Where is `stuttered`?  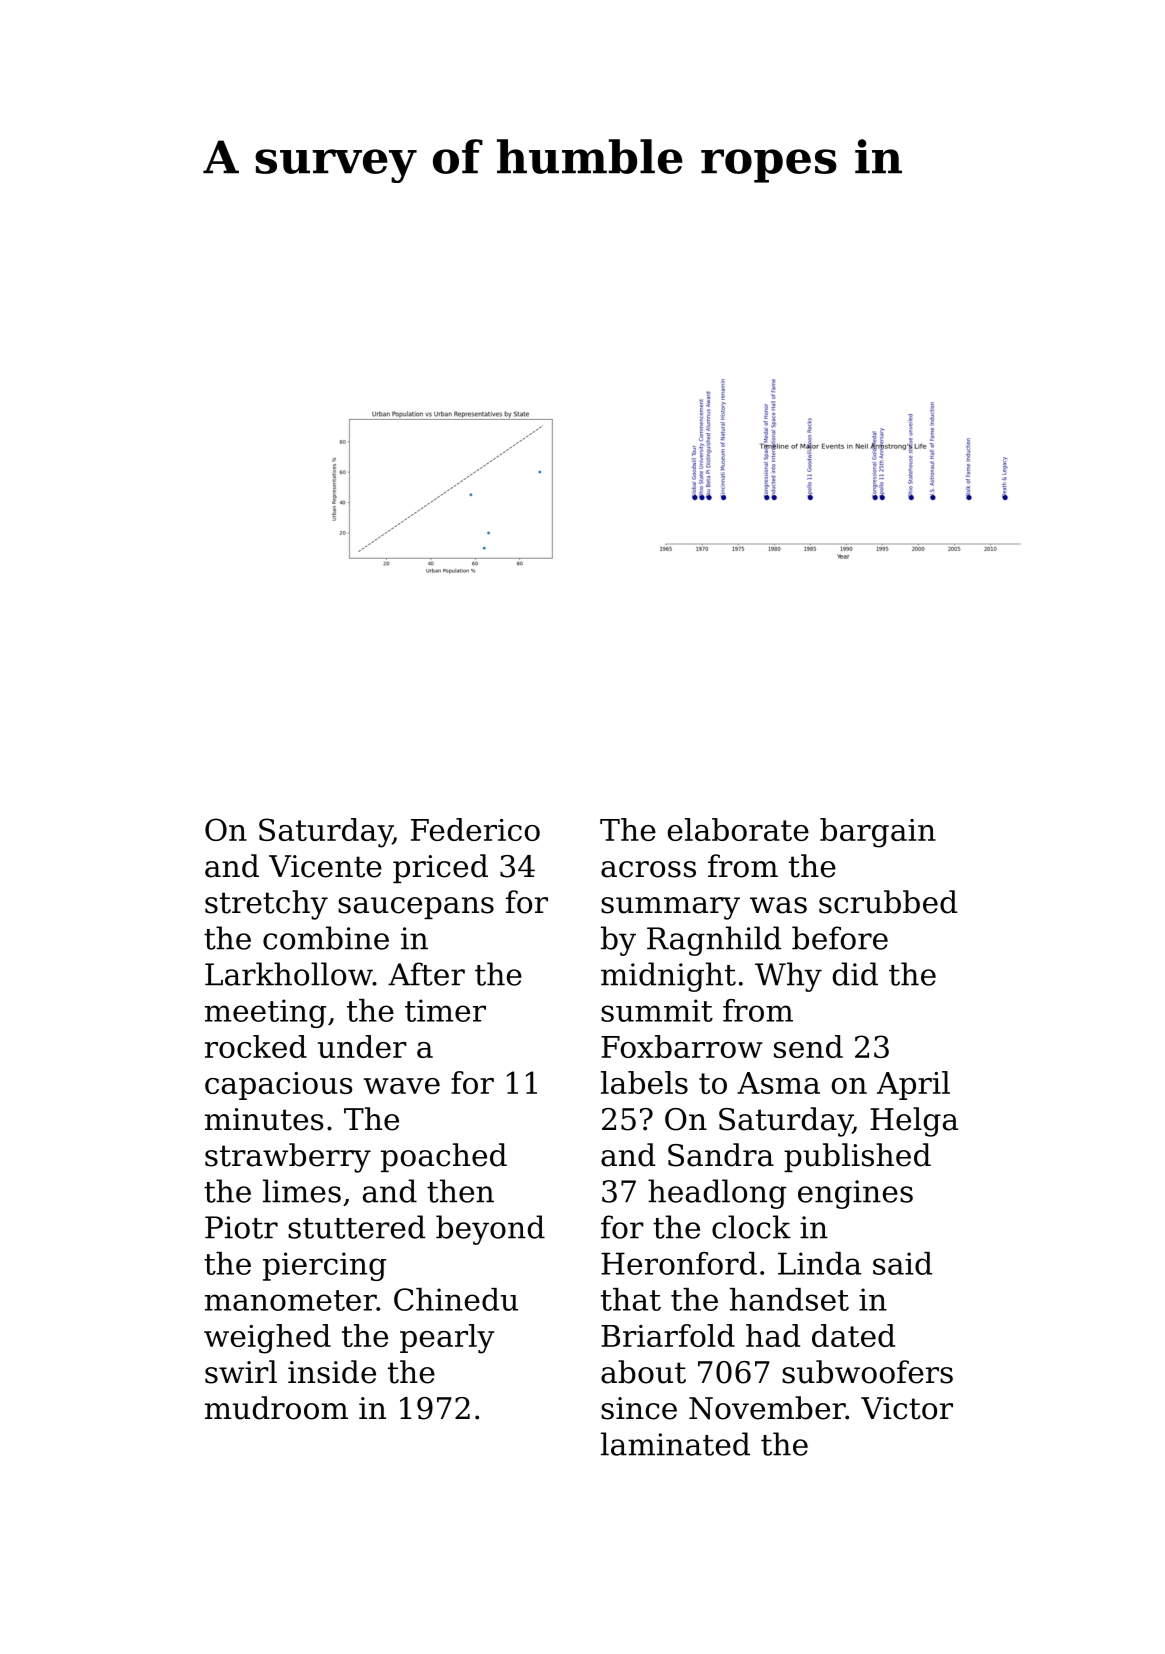
stuttered is located at coordinates (356, 1227).
